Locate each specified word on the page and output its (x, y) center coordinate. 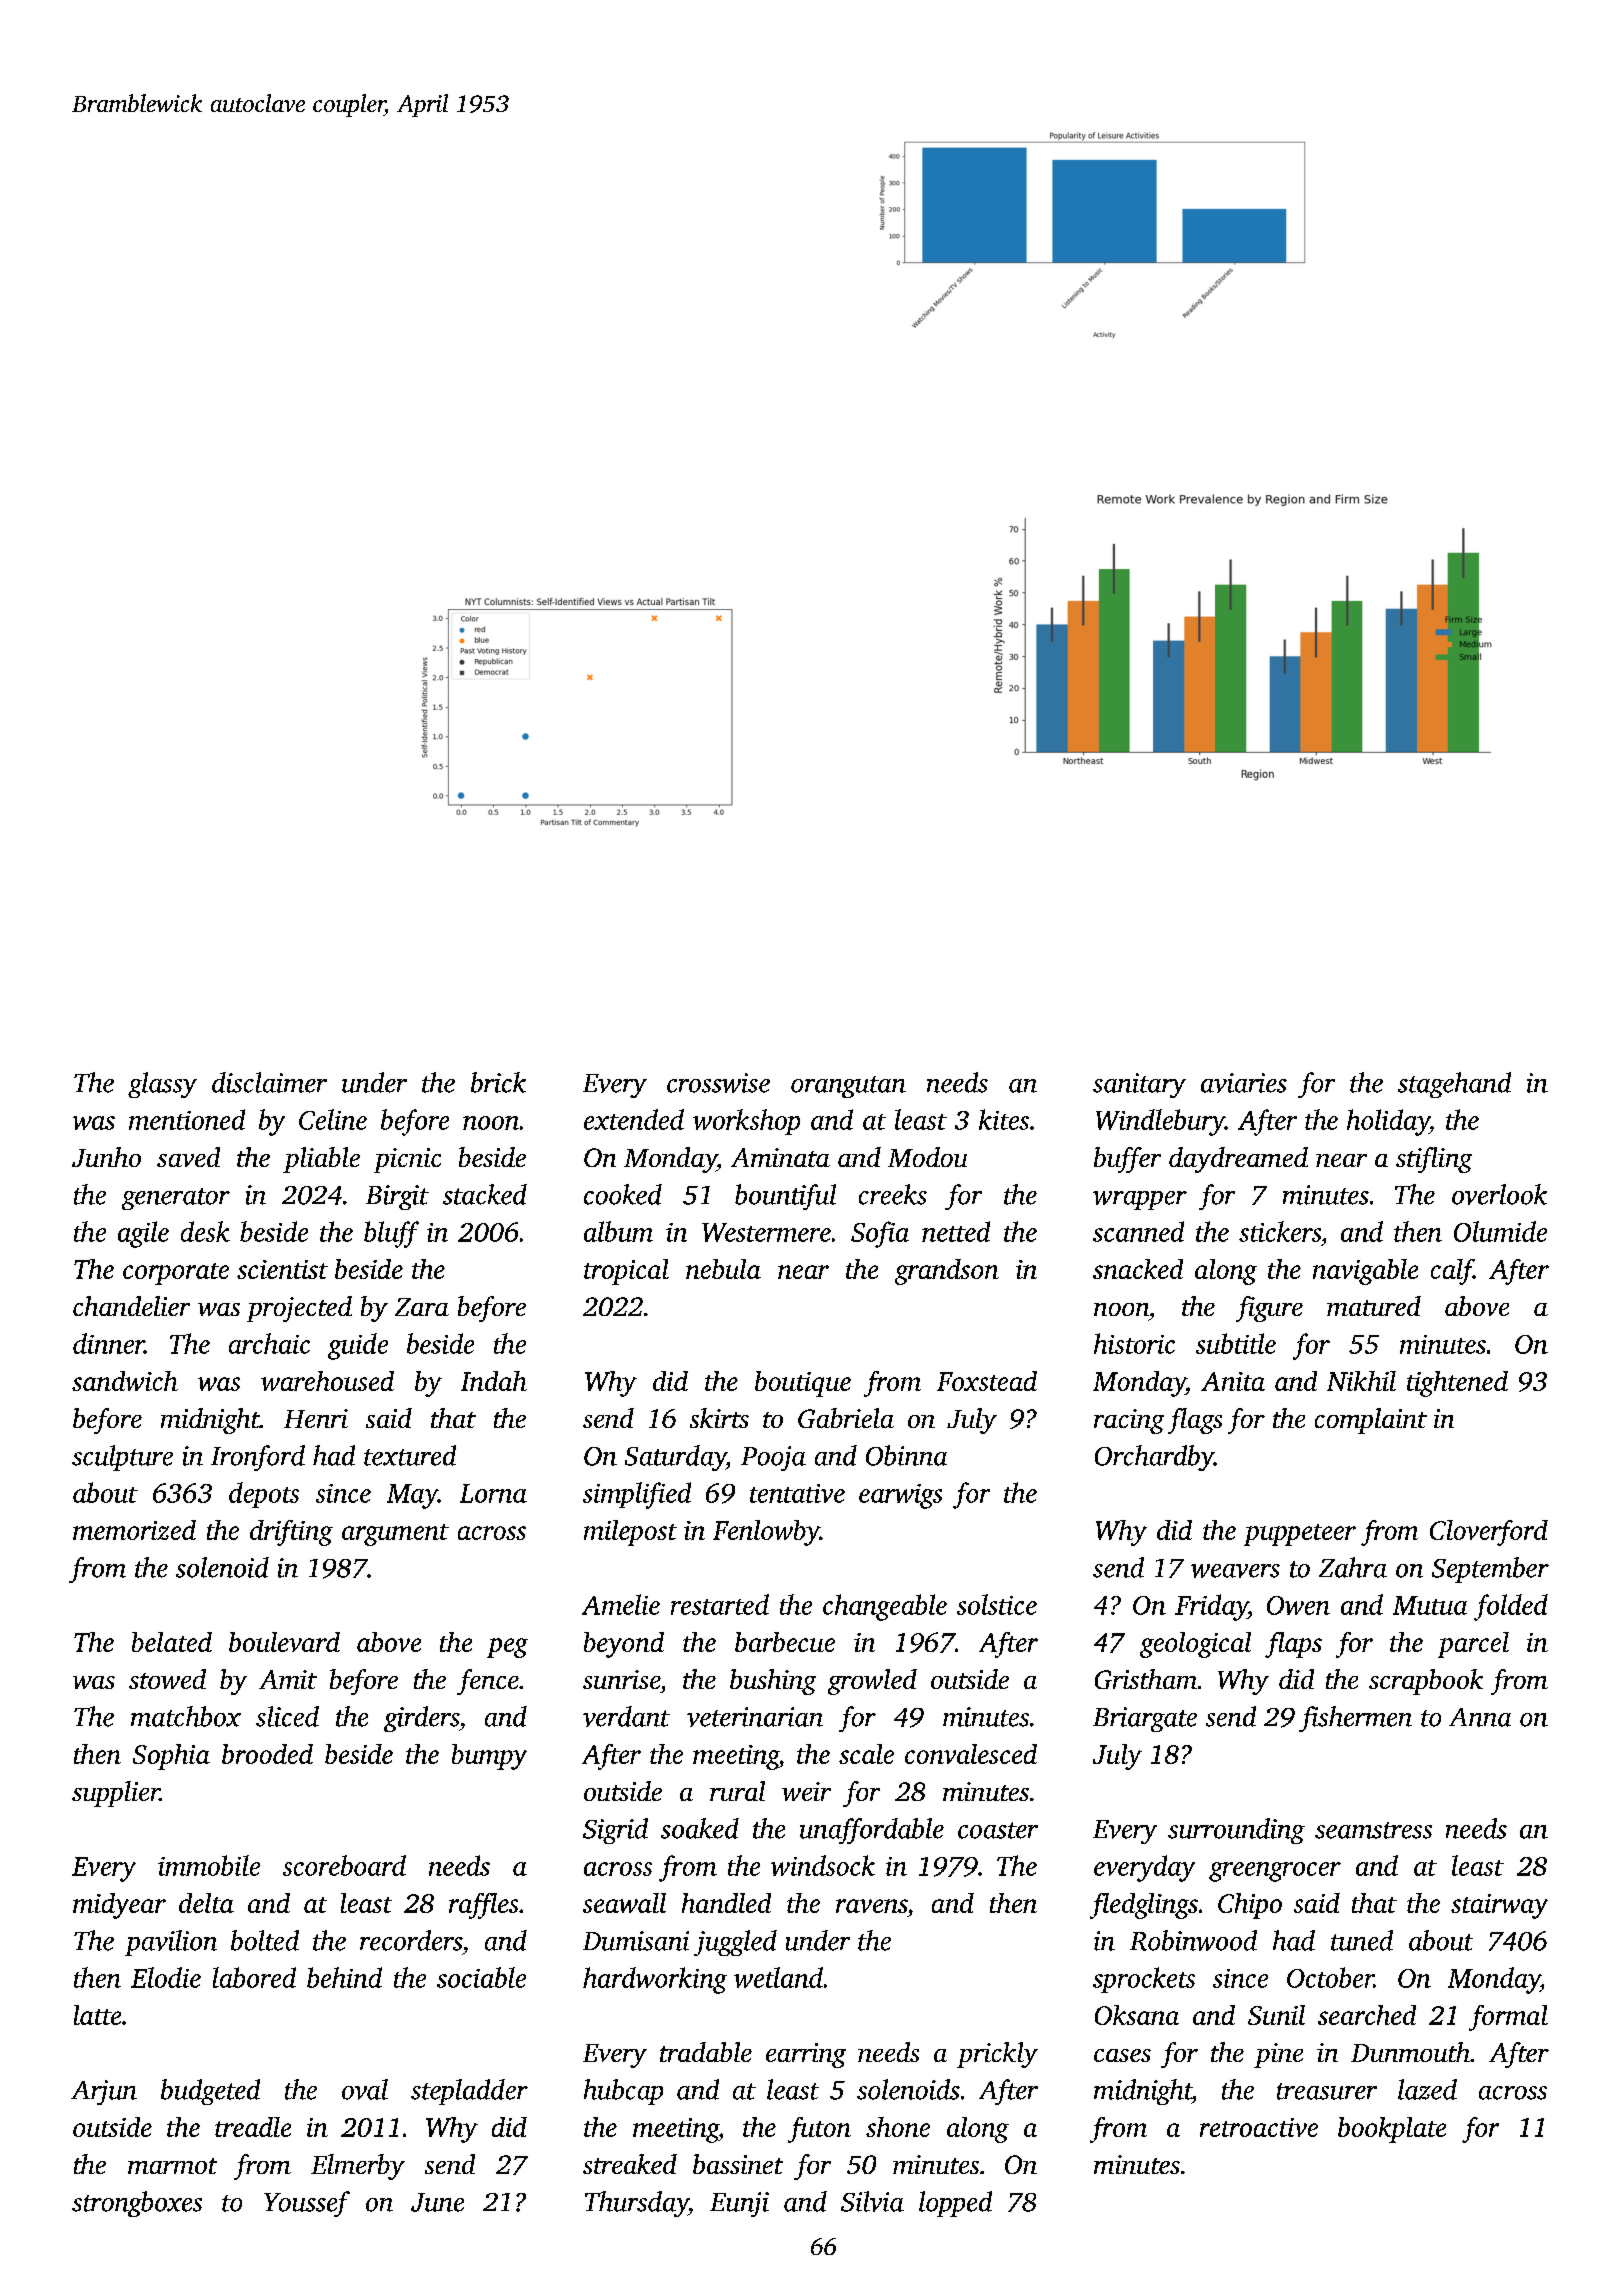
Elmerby (358, 2167)
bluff (391, 1234)
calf (1452, 1272)
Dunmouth (1410, 2052)
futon (819, 2130)
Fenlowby (766, 1533)
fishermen (1355, 1719)
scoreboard (344, 1865)
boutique (803, 1384)
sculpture (122, 1458)
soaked (700, 1828)
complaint (1371, 1421)
